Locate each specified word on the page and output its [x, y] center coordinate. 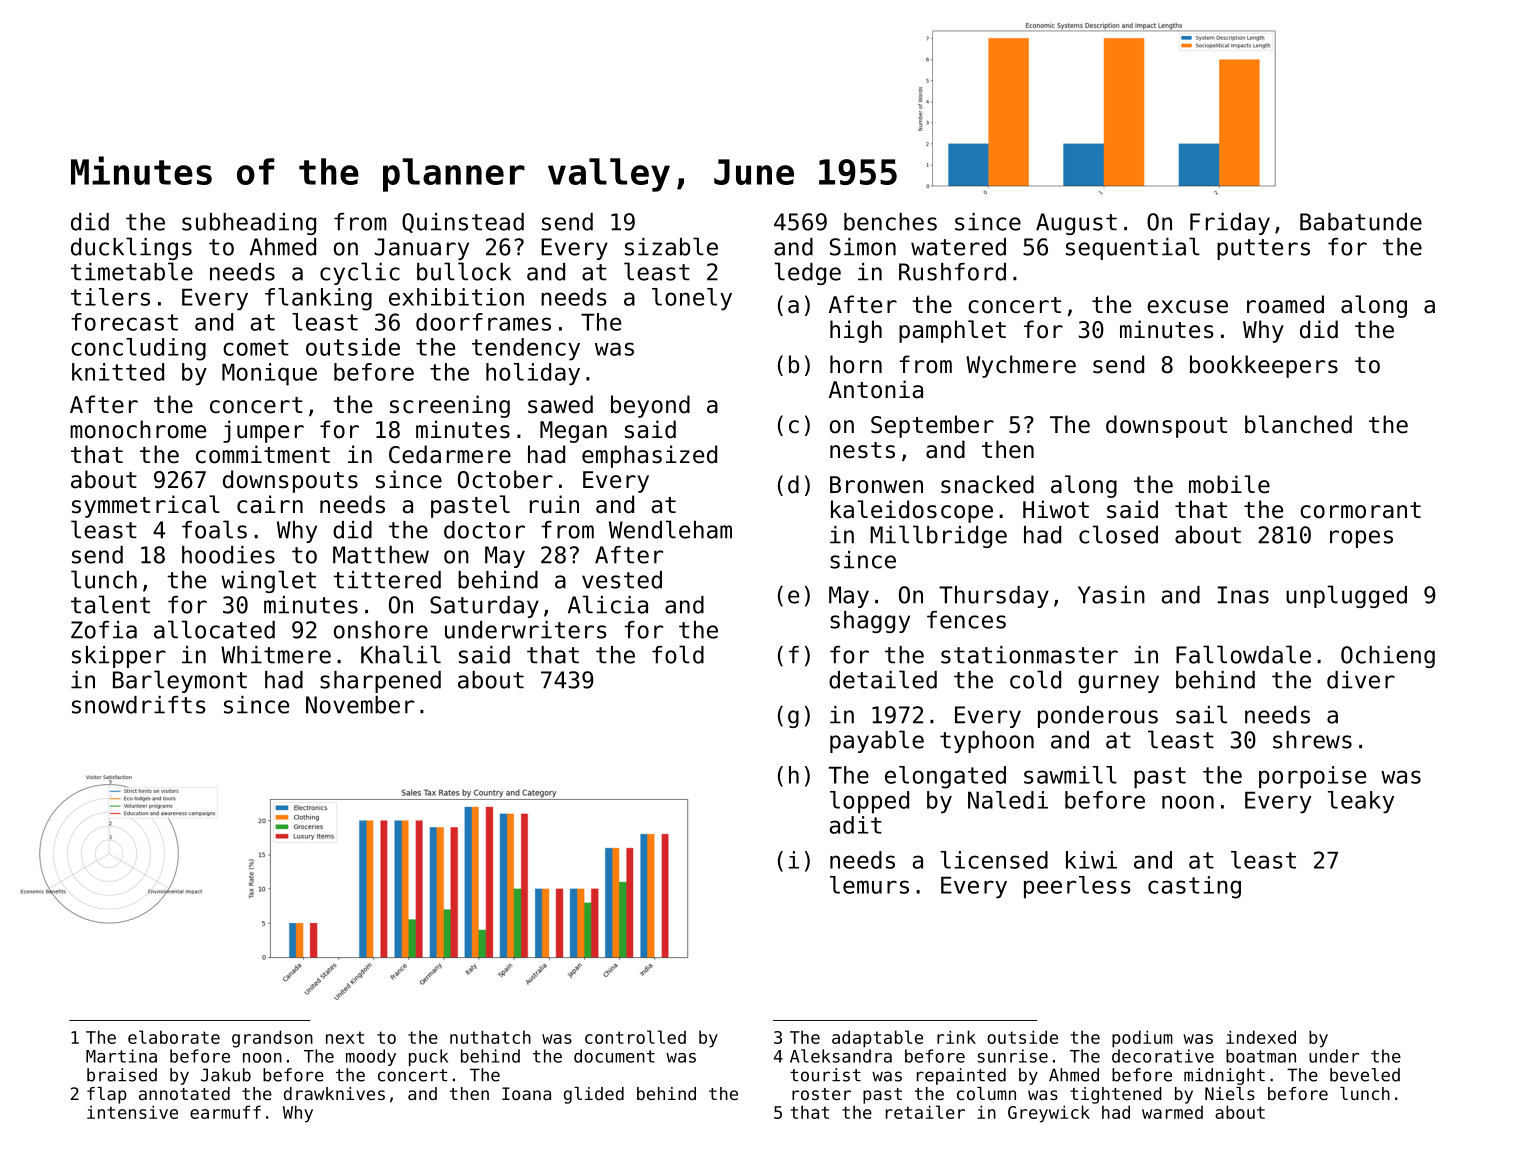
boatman [1261, 1056]
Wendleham [670, 529]
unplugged [1346, 596]
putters [1263, 249]
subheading [249, 224]
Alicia [608, 604]
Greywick [1049, 1114]
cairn [270, 504]
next [345, 1037]
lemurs [869, 885]
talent [110, 604]
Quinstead [463, 223]
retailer [925, 1112]
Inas [1243, 595]
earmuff [225, 1112]
